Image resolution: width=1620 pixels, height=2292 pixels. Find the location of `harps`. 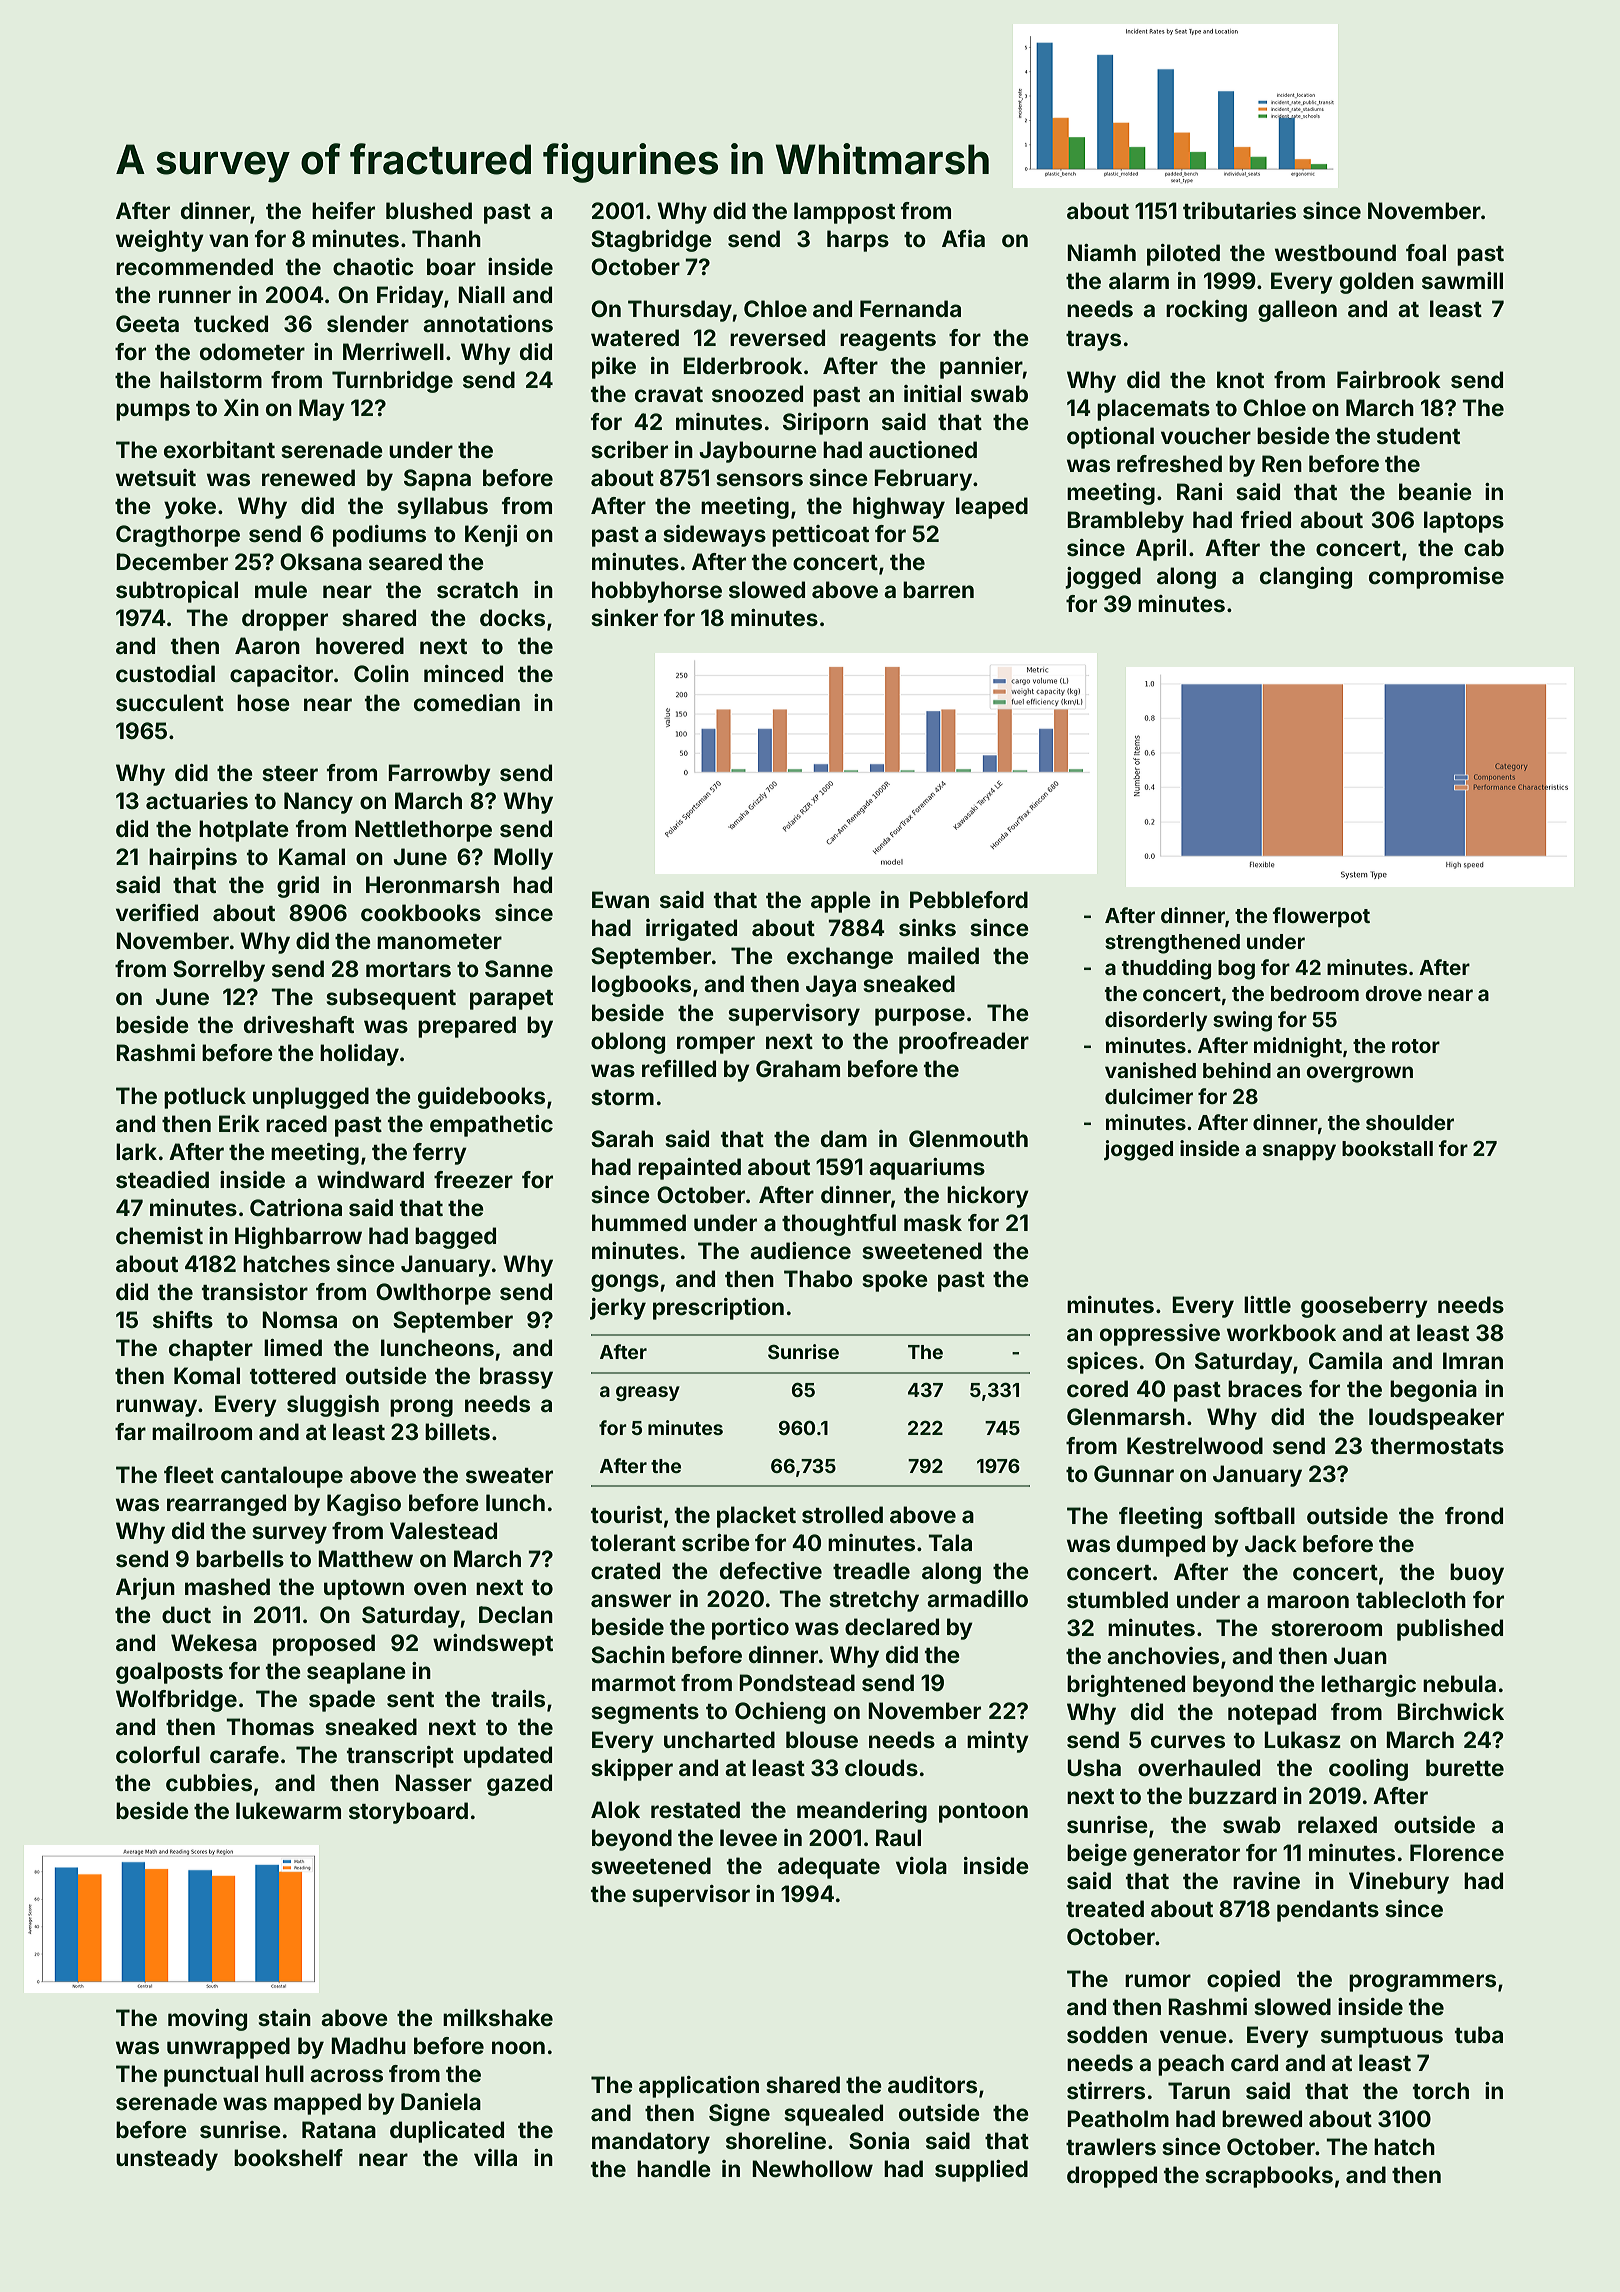

harps is located at coordinates (858, 241).
